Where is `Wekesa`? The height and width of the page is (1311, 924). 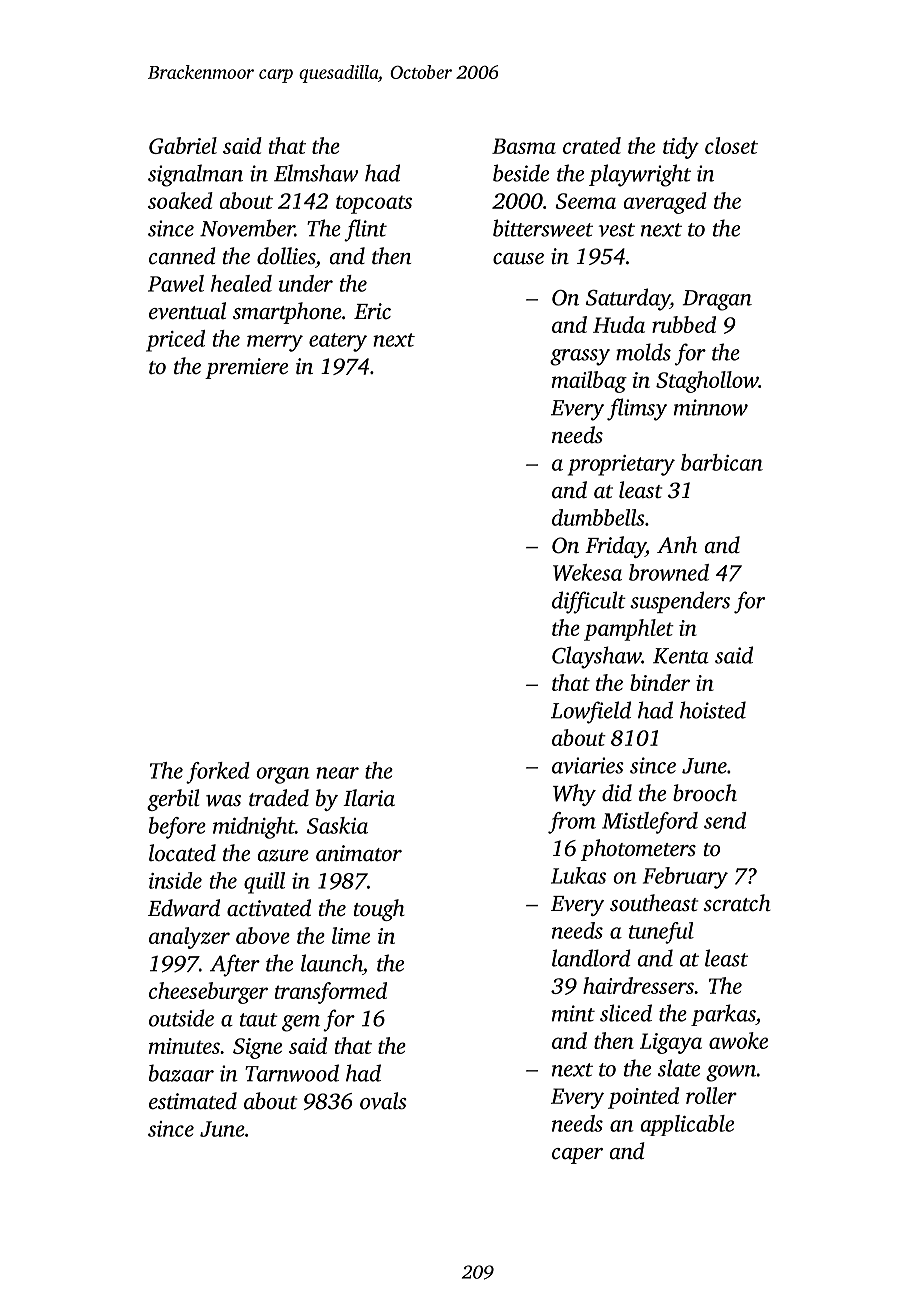
Wekesa is located at coordinates (587, 572).
